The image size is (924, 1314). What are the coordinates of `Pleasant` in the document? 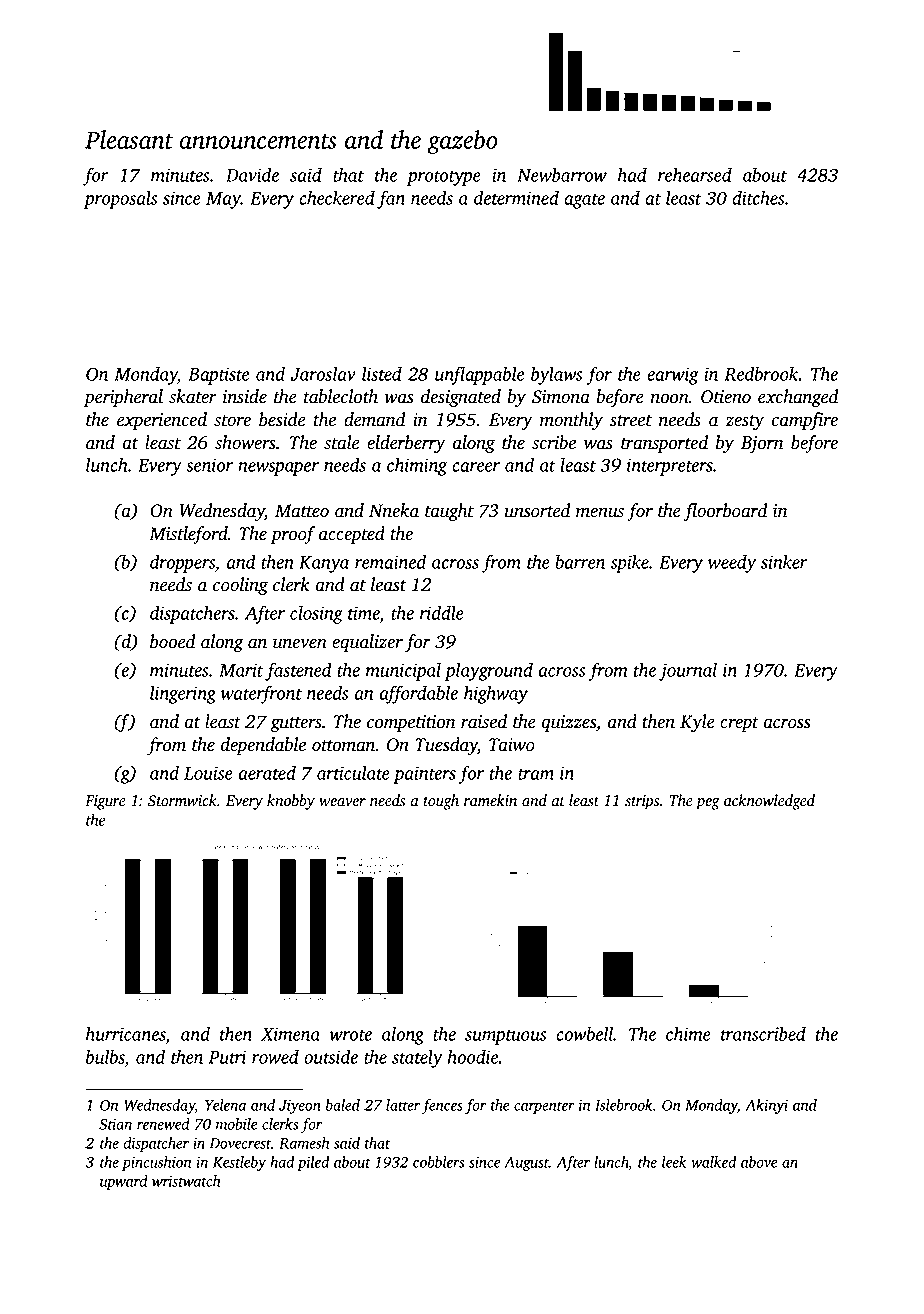 It's located at (129, 139).
